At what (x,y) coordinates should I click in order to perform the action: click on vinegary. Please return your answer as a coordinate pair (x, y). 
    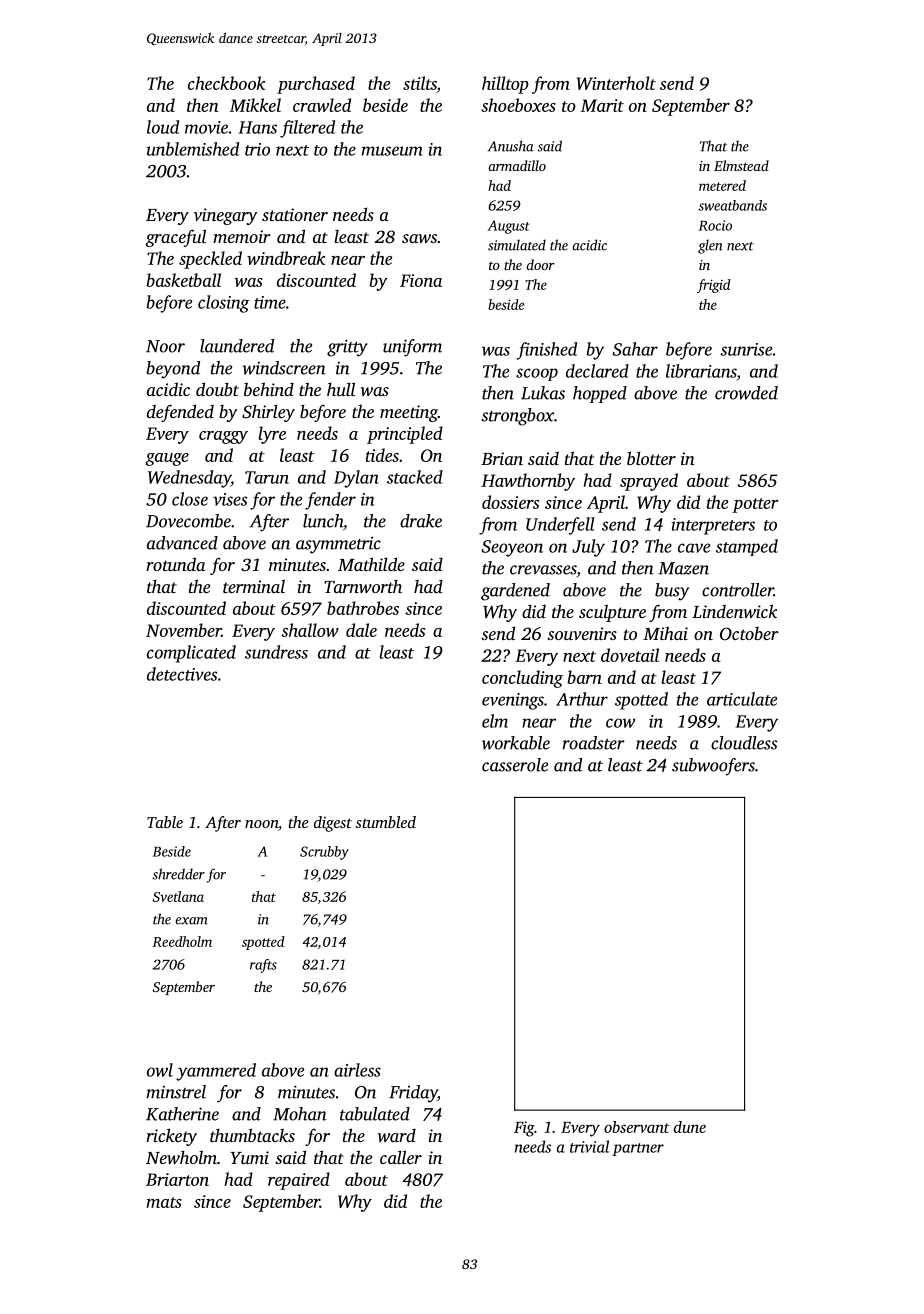
    Looking at the image, I should click on (225, 216).
